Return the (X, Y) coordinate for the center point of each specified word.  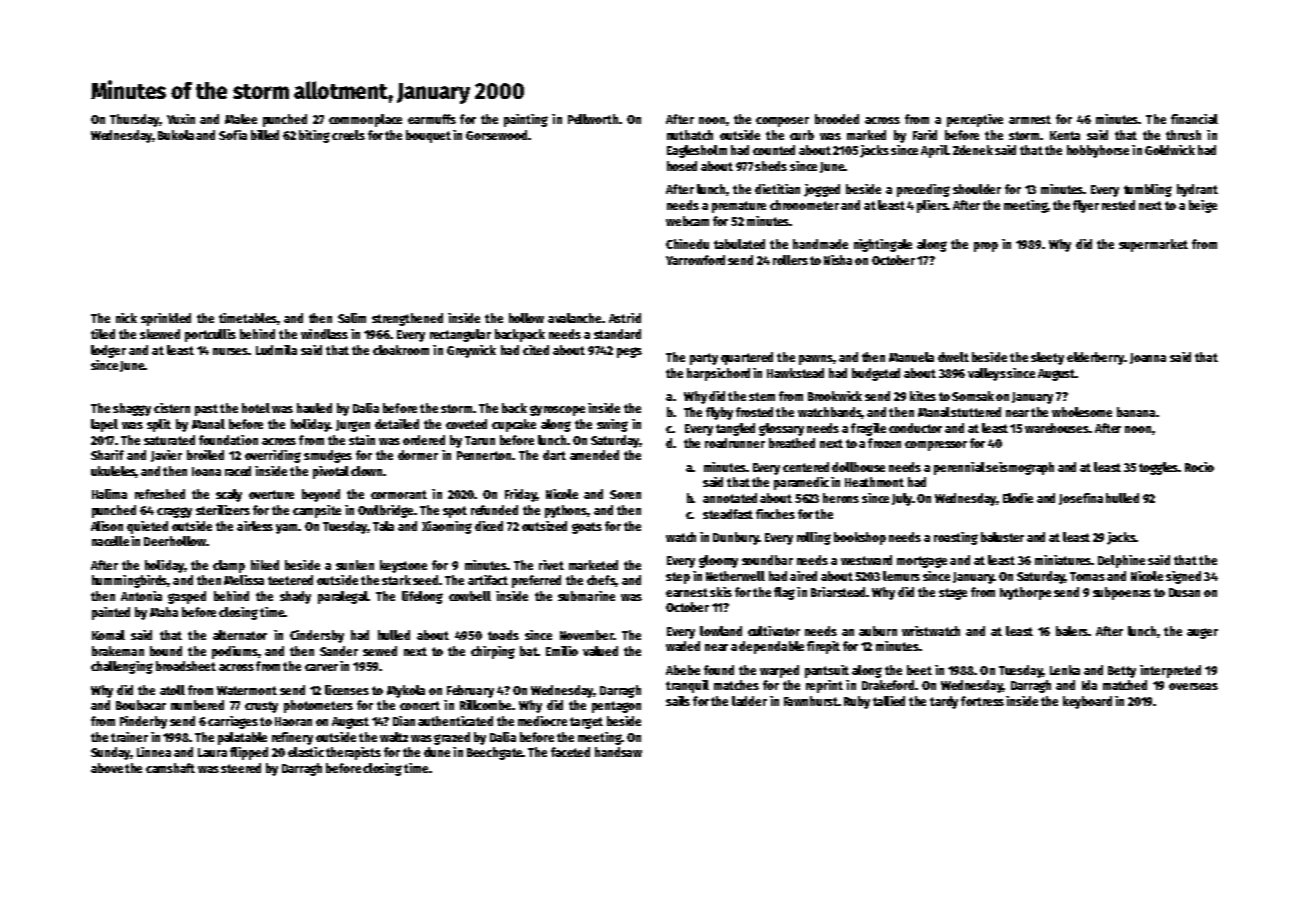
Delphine (1121, 561)
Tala (383, 526)
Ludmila (276, 350)
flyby (719, 413)
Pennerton (484, 455)
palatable (242, 738)
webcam (687, 221)
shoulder (977, 189)
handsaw (618, 752)
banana (1136, 412)
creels (348, 135)
